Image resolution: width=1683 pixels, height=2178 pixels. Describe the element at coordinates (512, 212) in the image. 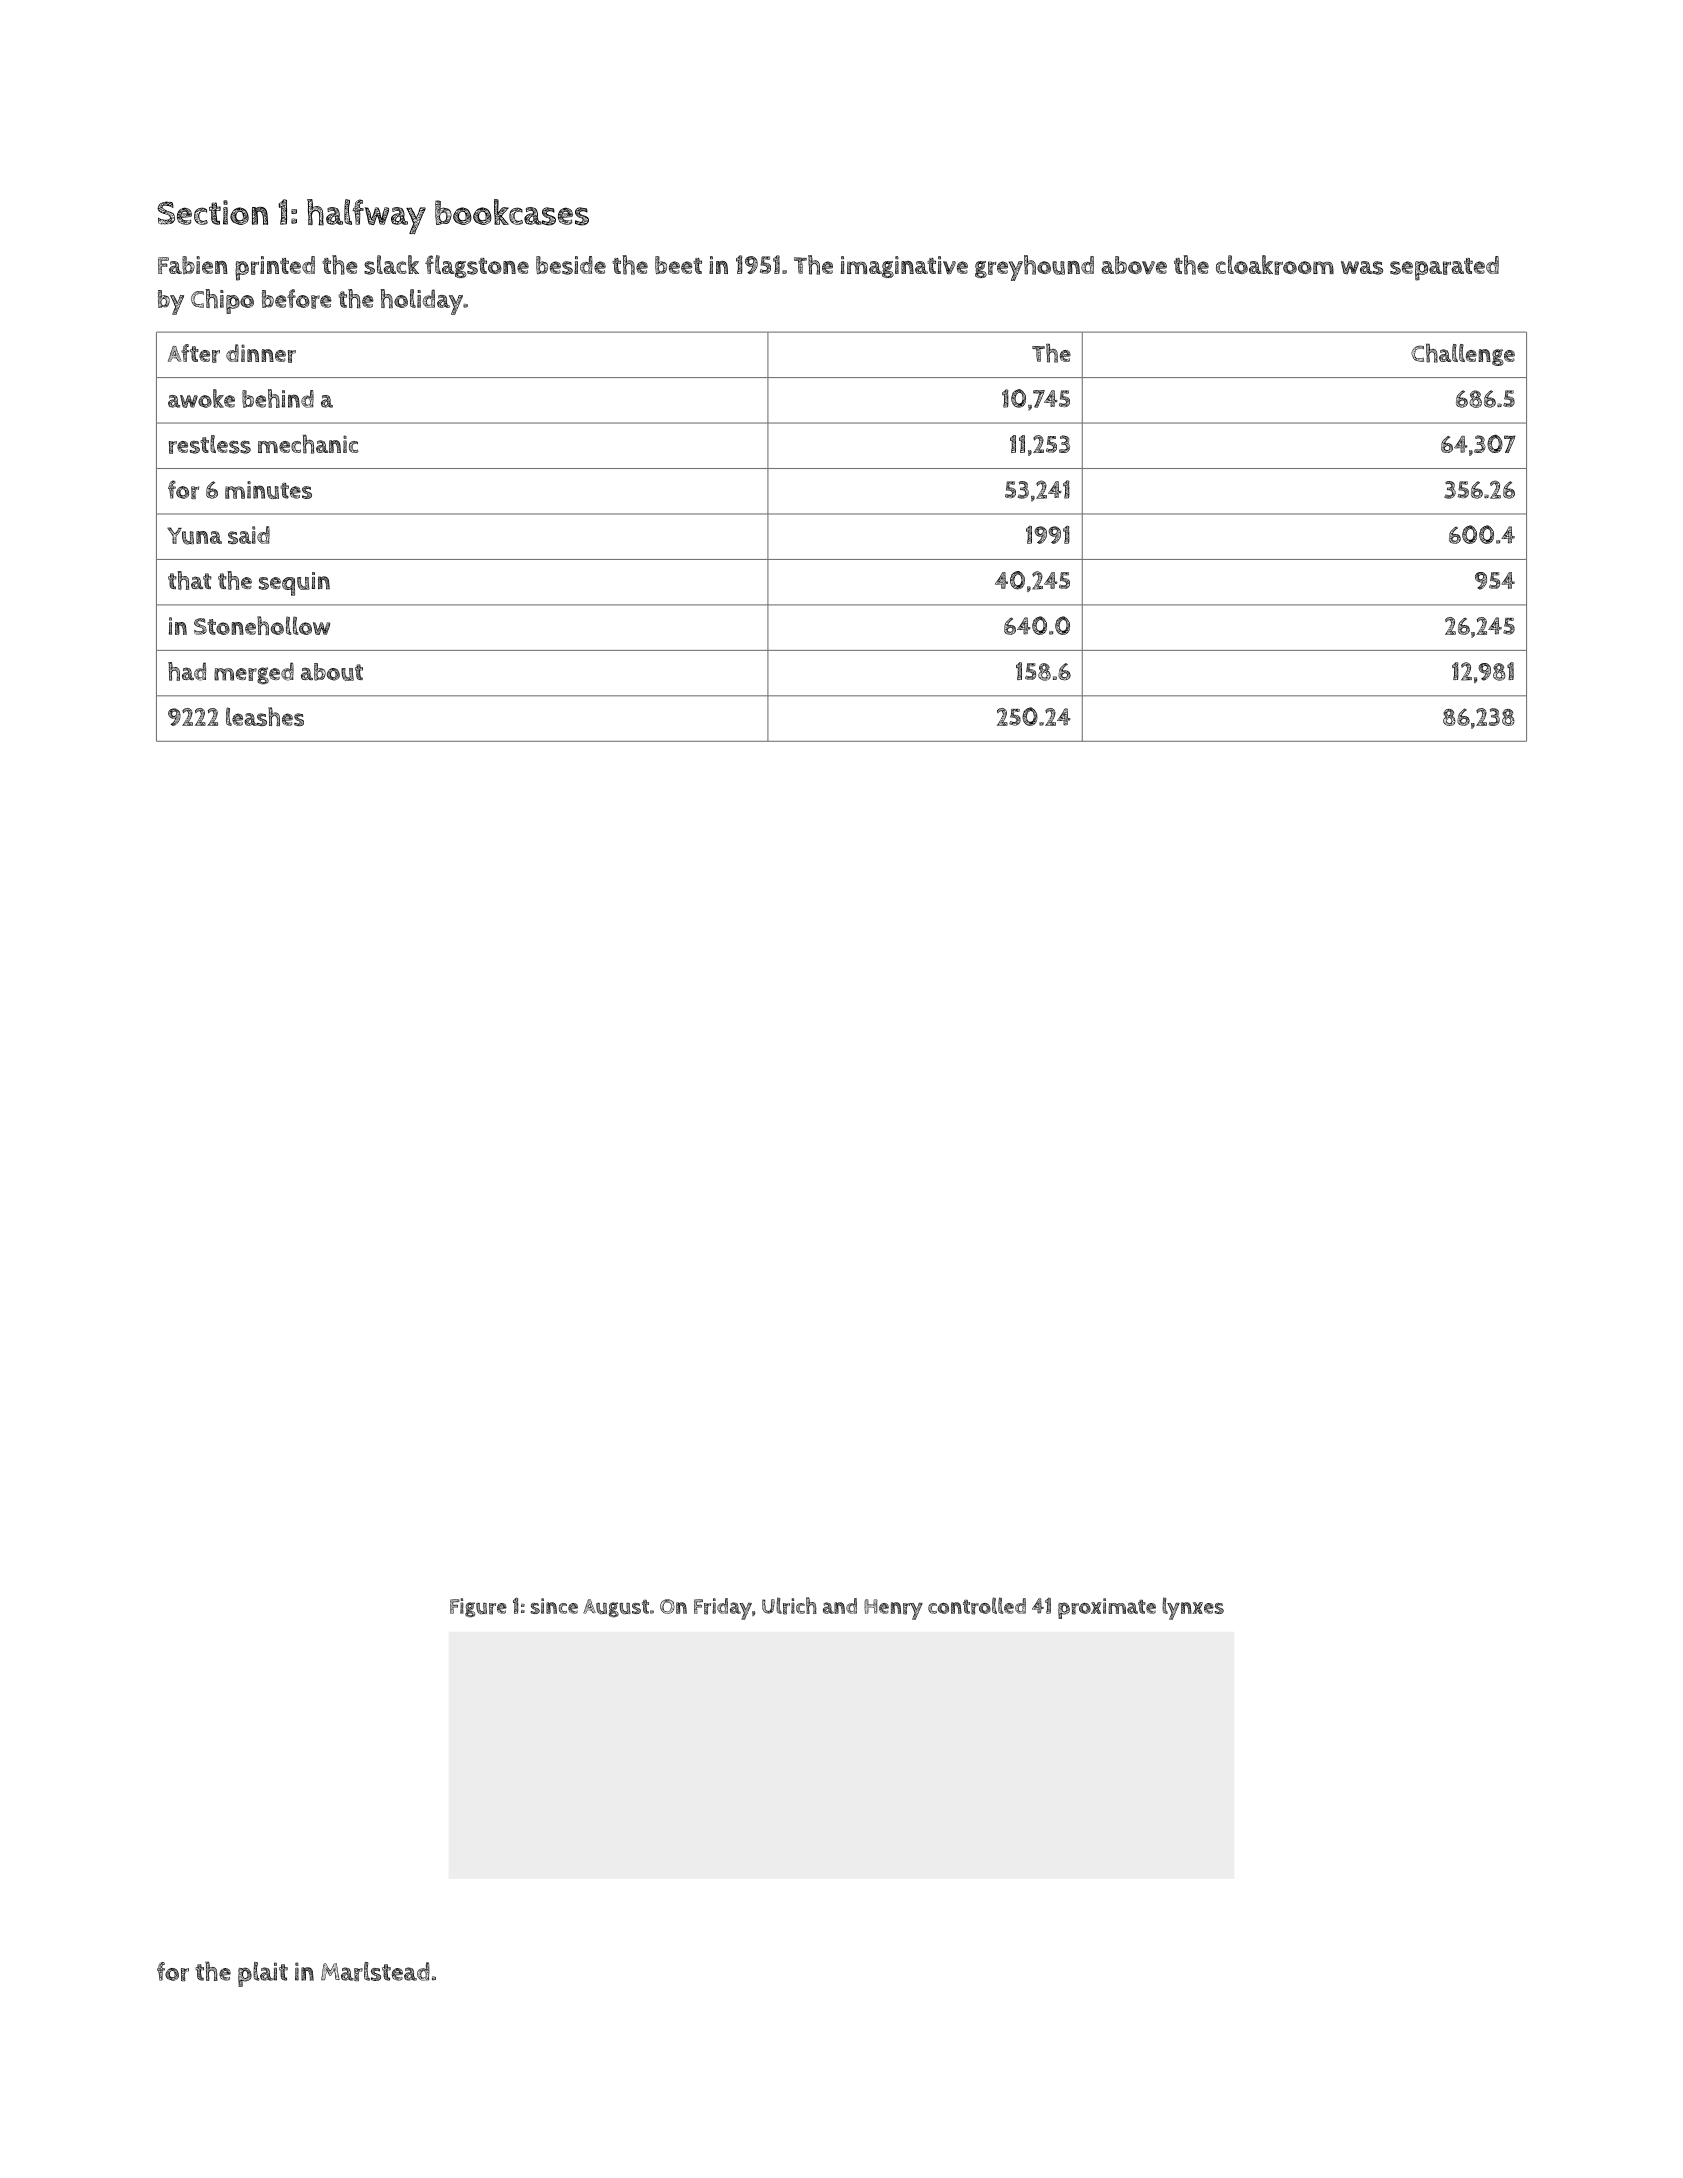

I see `bookcases` at that location.
